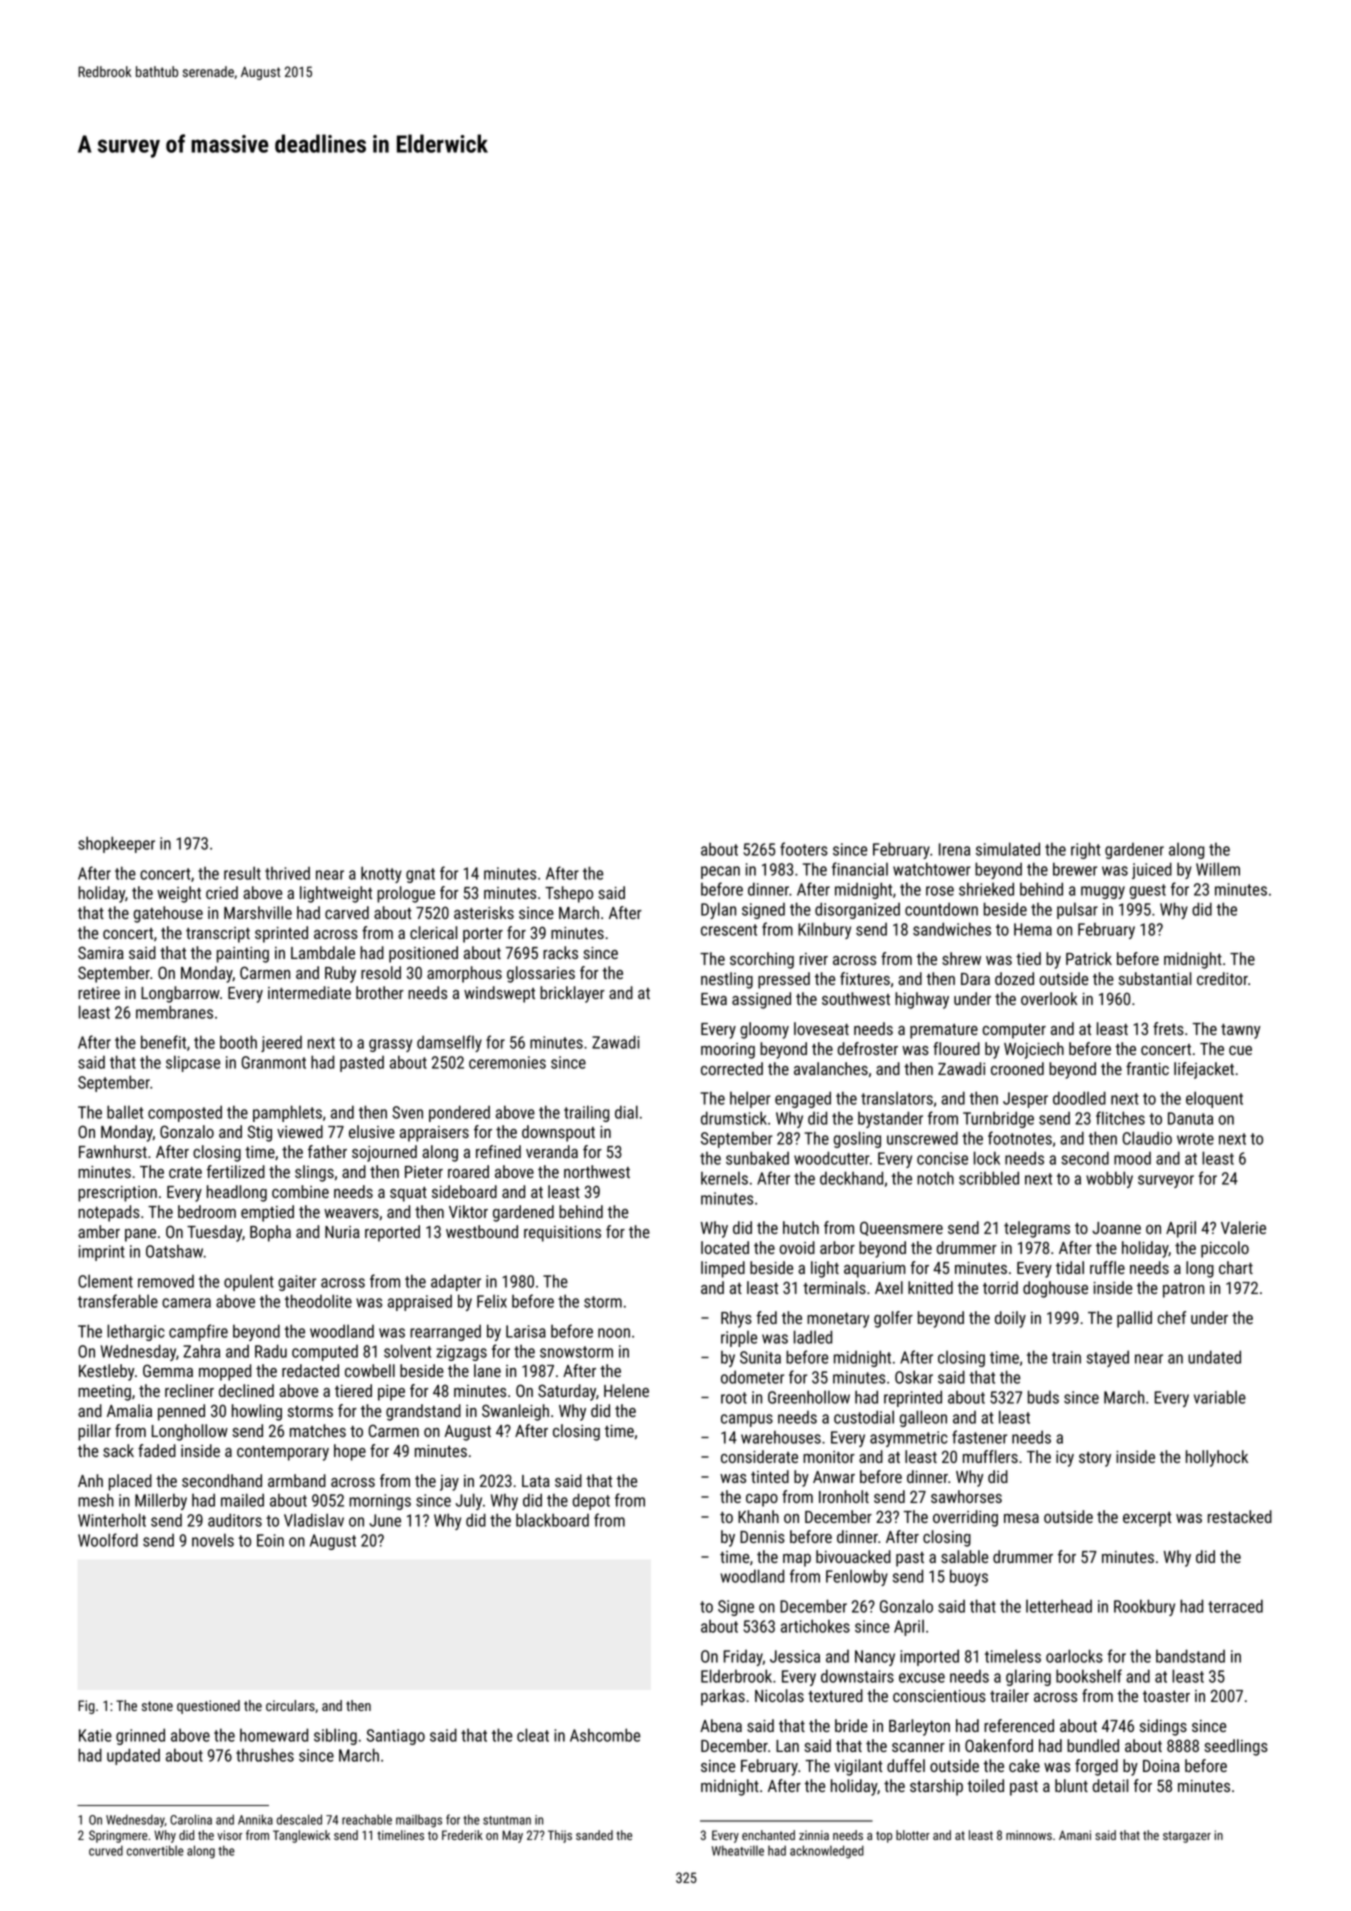 The width and height of the screenshot is (1351, 1911). Describe the element at coordinates (1204, 1070) in the screenshot. I see `lifejacket` at that location.
